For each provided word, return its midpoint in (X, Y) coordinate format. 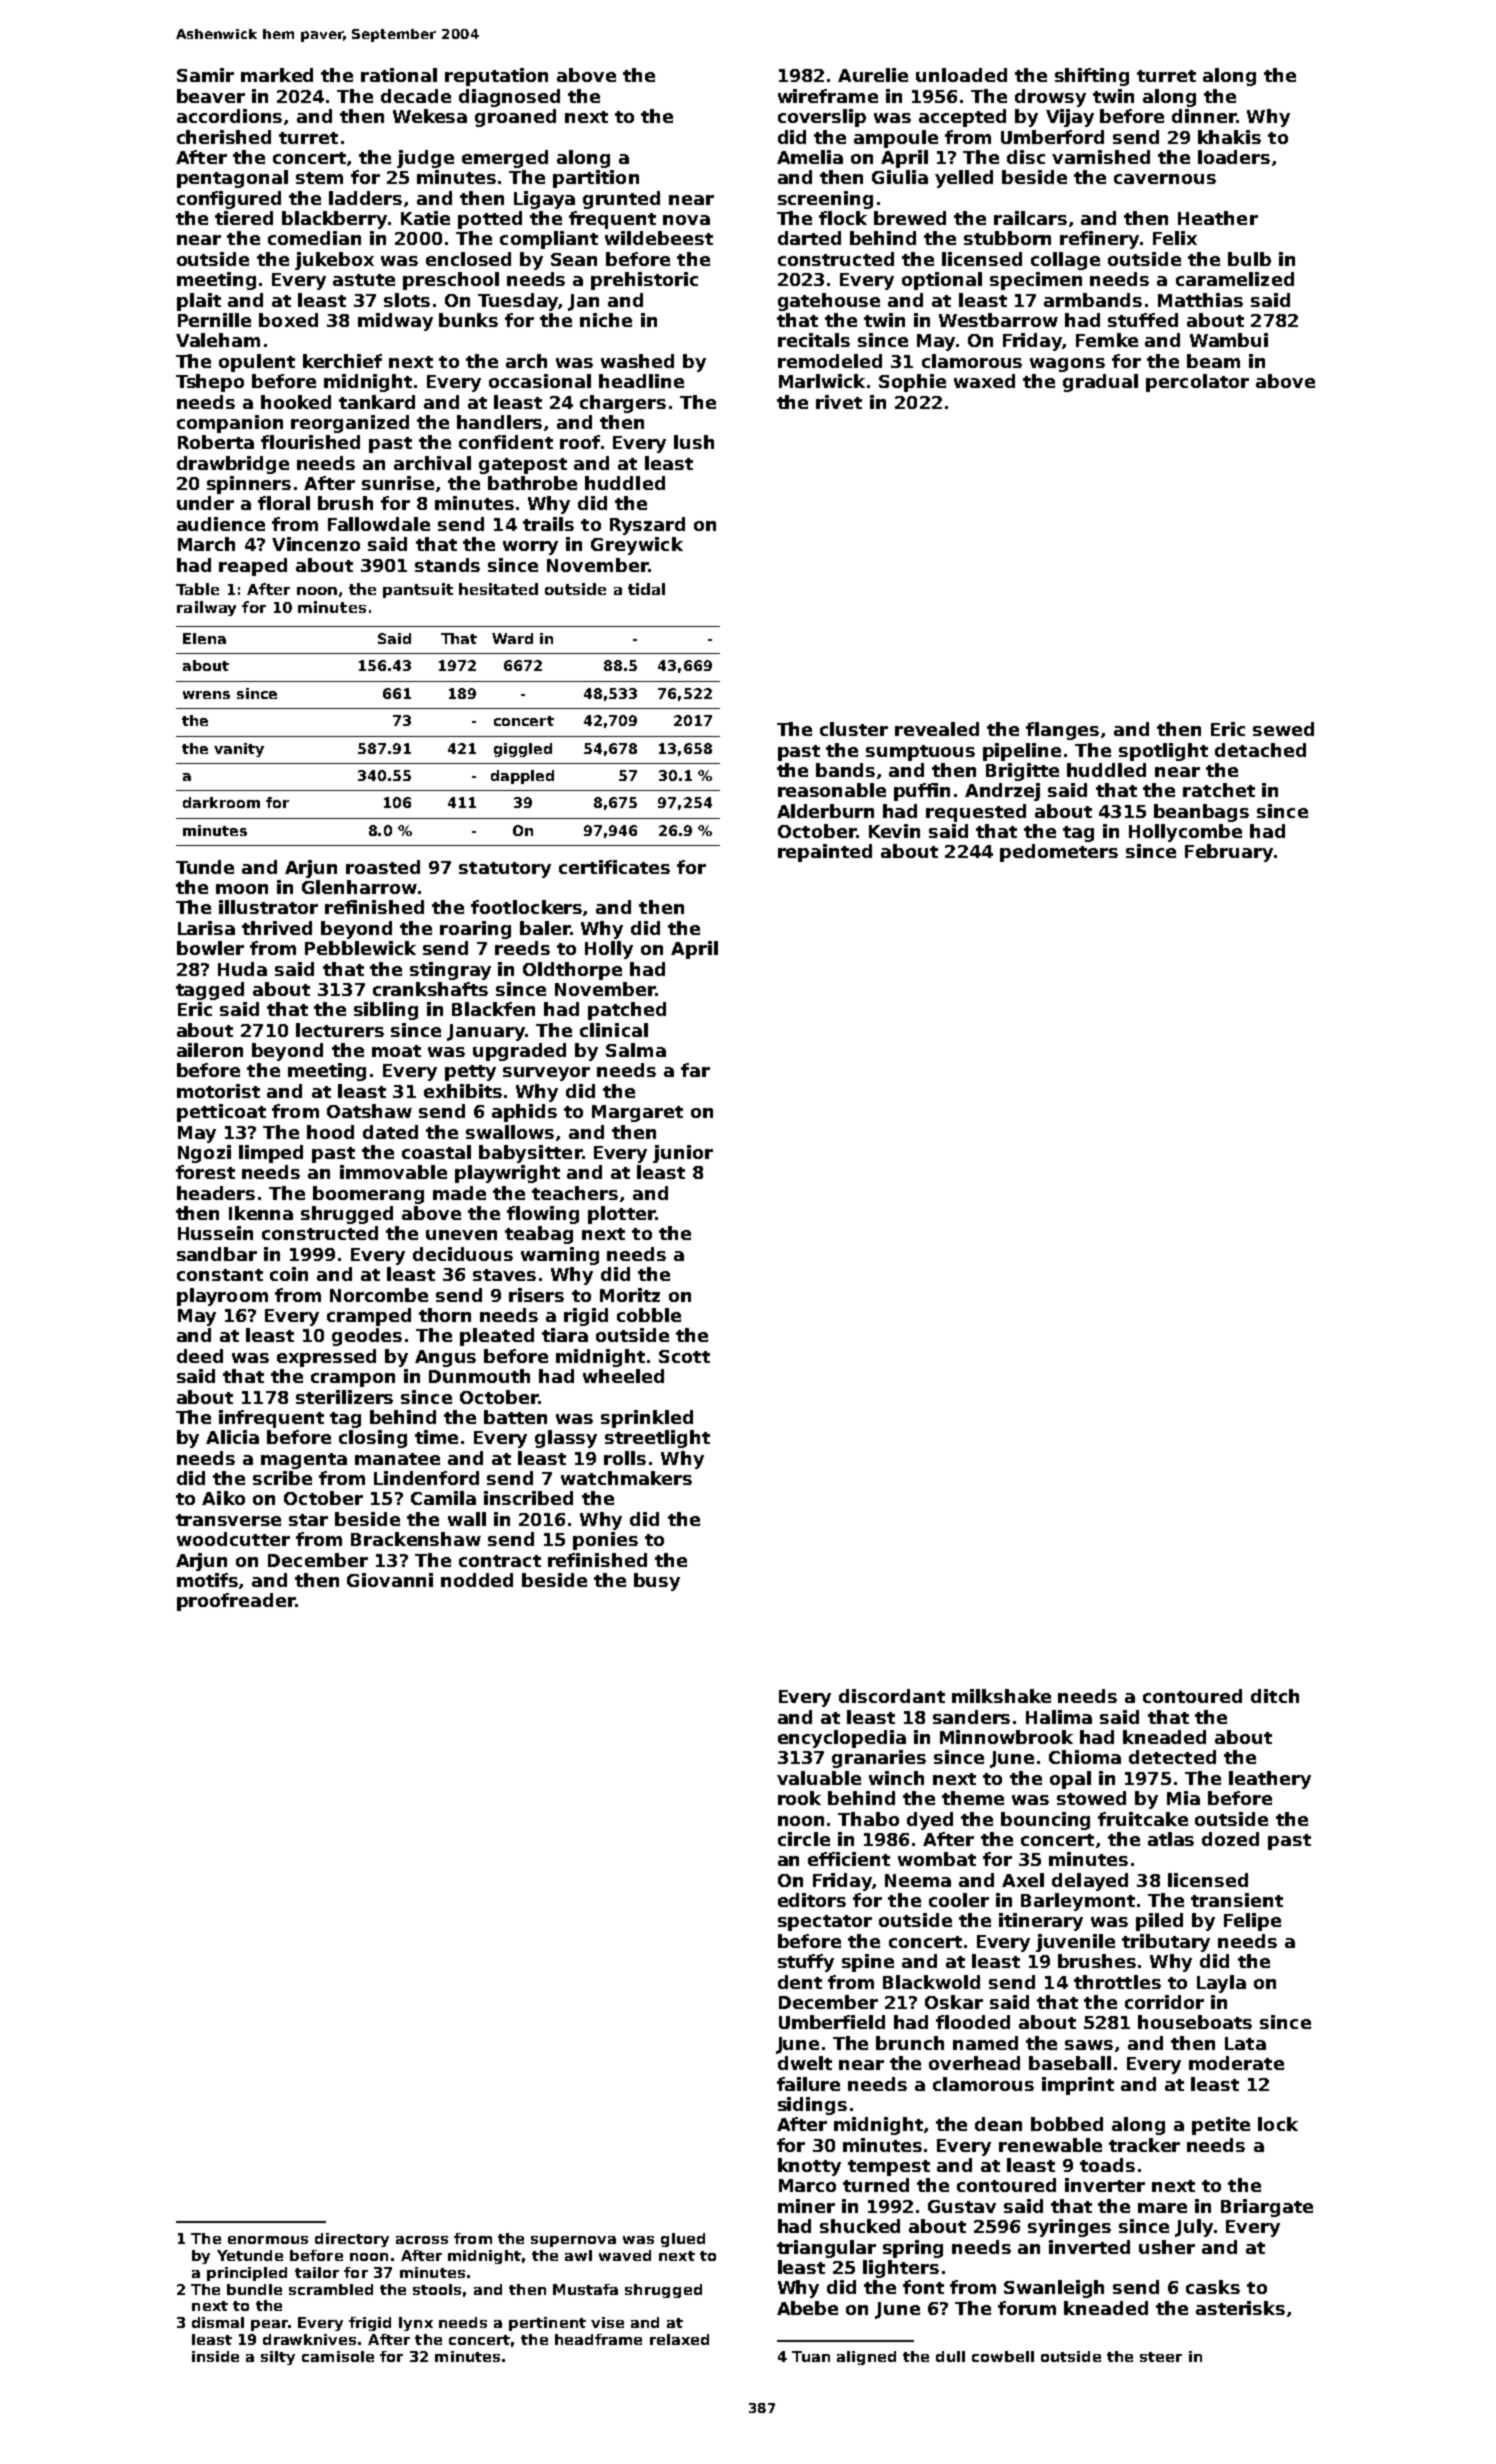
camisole (338, 2356)
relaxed (679, 2339)
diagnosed (509, 98)
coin (289, 1274)
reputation (496, 77)
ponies (605, 1541)
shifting (1092, 77)
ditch (1275, 1696)
